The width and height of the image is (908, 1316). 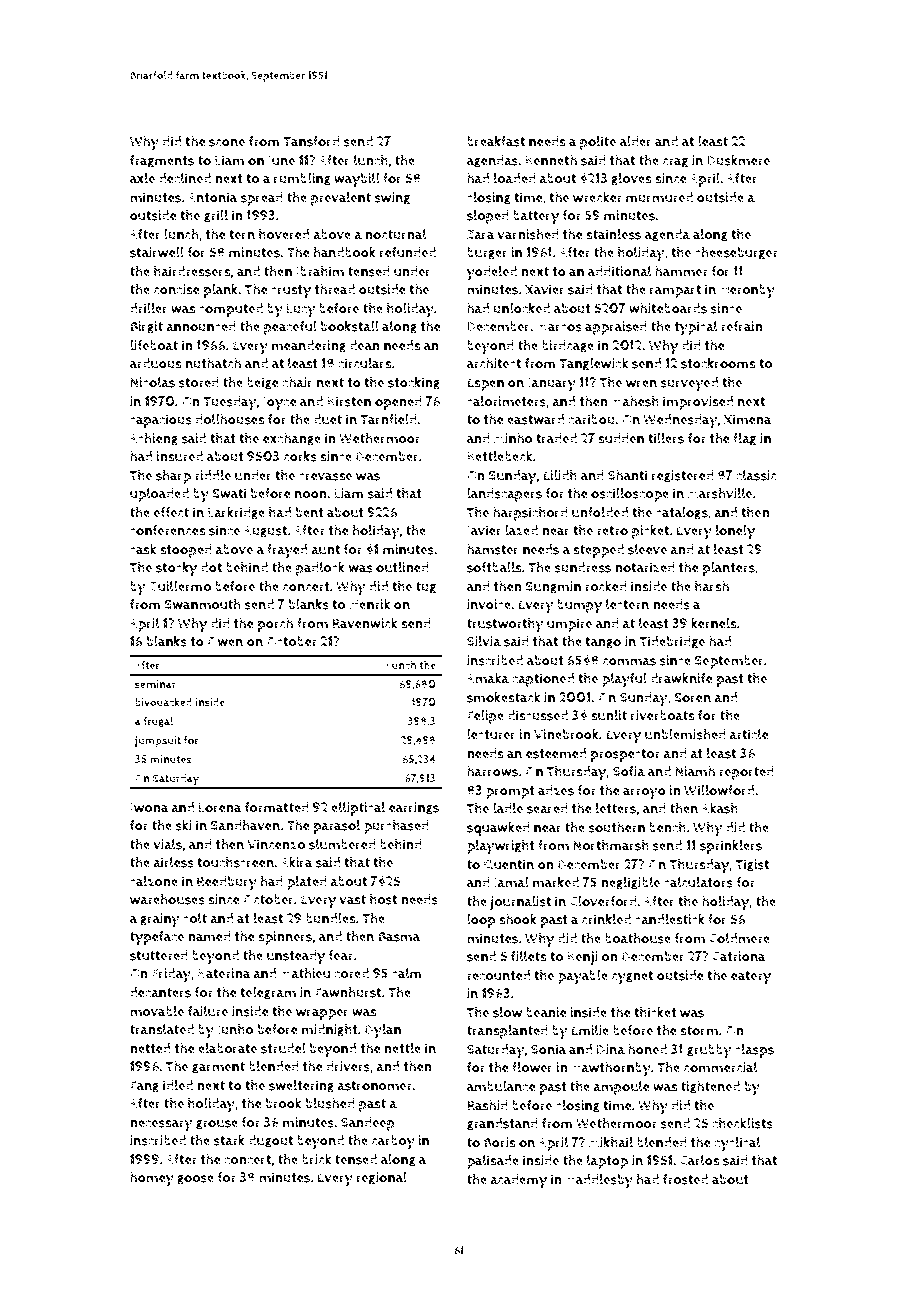 I want to click on waybill, so click(x=357, y=180).
